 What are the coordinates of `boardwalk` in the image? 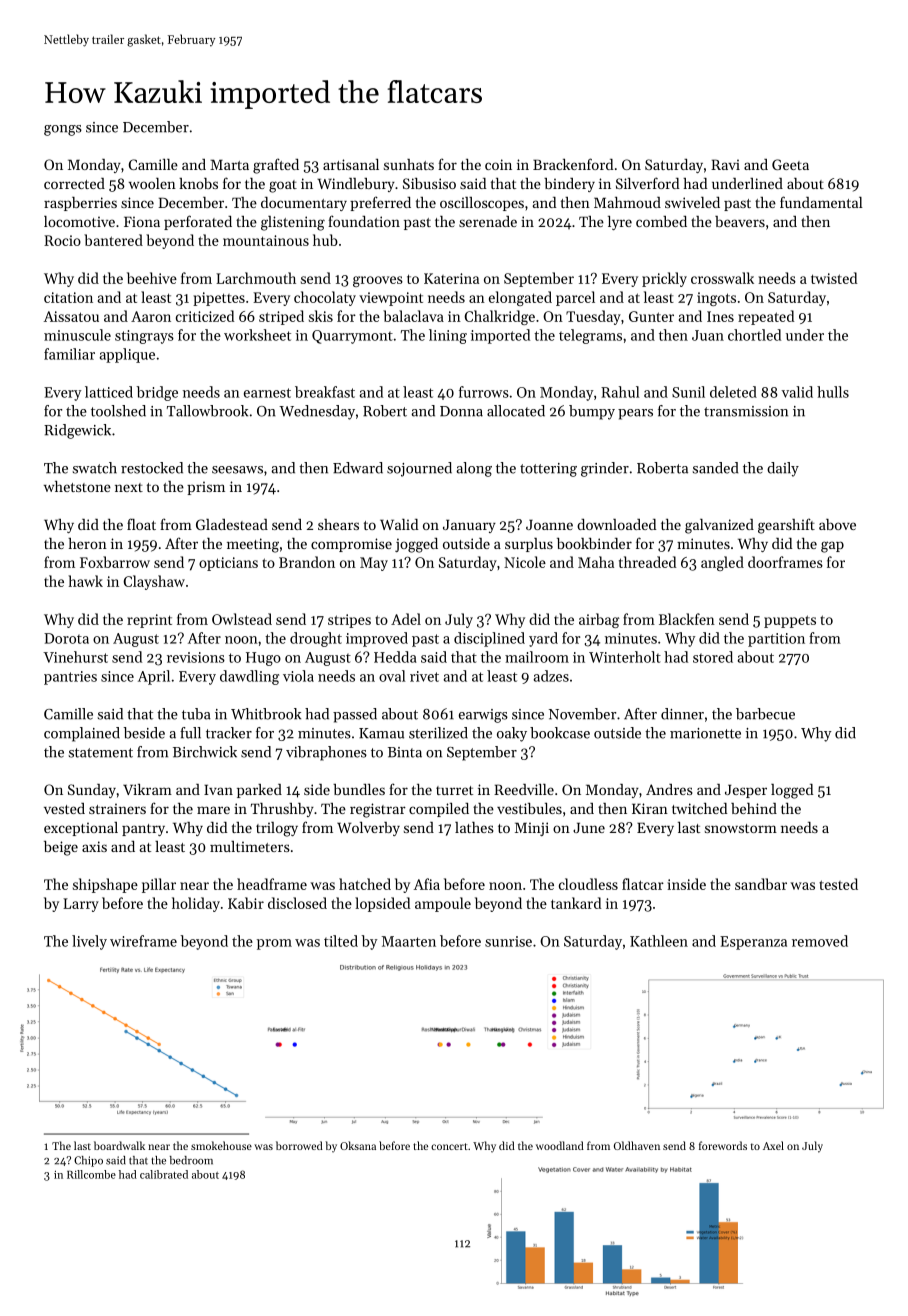 It's located at (119, 1145).
